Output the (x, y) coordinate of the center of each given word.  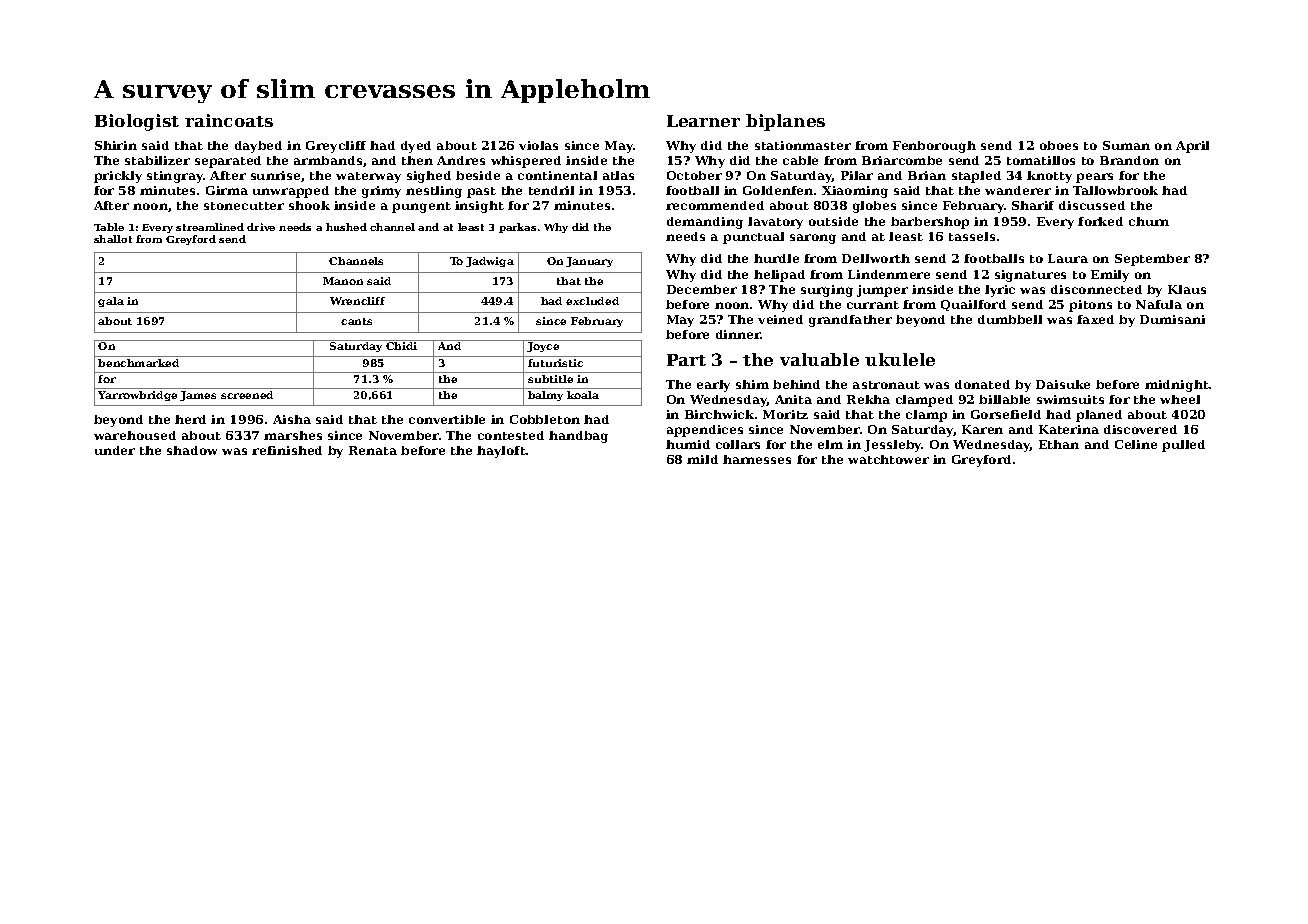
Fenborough (934, 147)
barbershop (930, 223)
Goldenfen (778, 190)
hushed (346, 227)
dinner (738, 334)
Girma (227, 190)
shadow (192, 450)
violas (538, 145)
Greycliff (336, 147)
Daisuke (1063, 384)
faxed (1095, 319)
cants (356, 321)
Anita (793, 399)
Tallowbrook (1115, 190)
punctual (753, 238)
